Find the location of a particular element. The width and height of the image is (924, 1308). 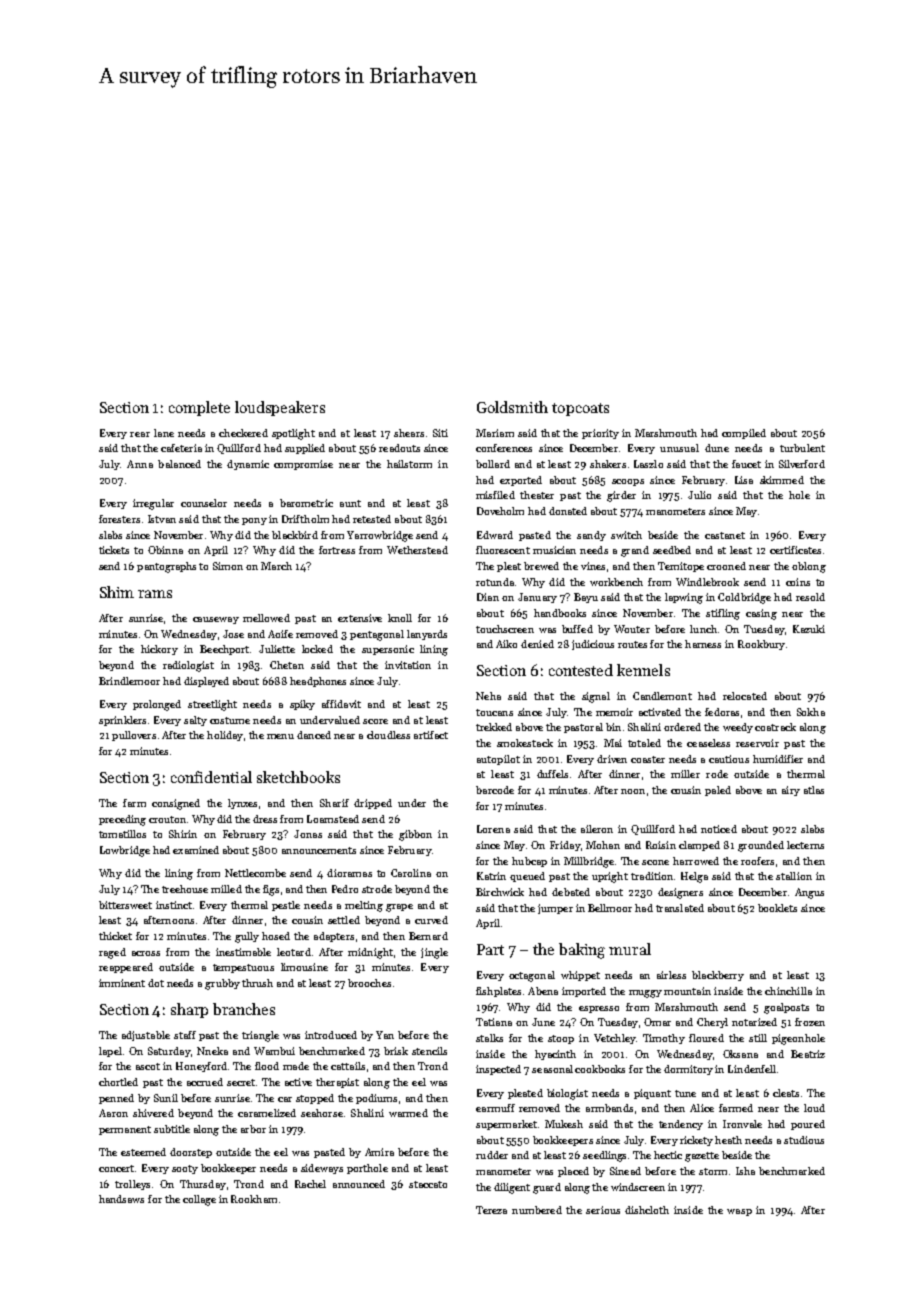

tradition is located at coordinates (652, 876).
